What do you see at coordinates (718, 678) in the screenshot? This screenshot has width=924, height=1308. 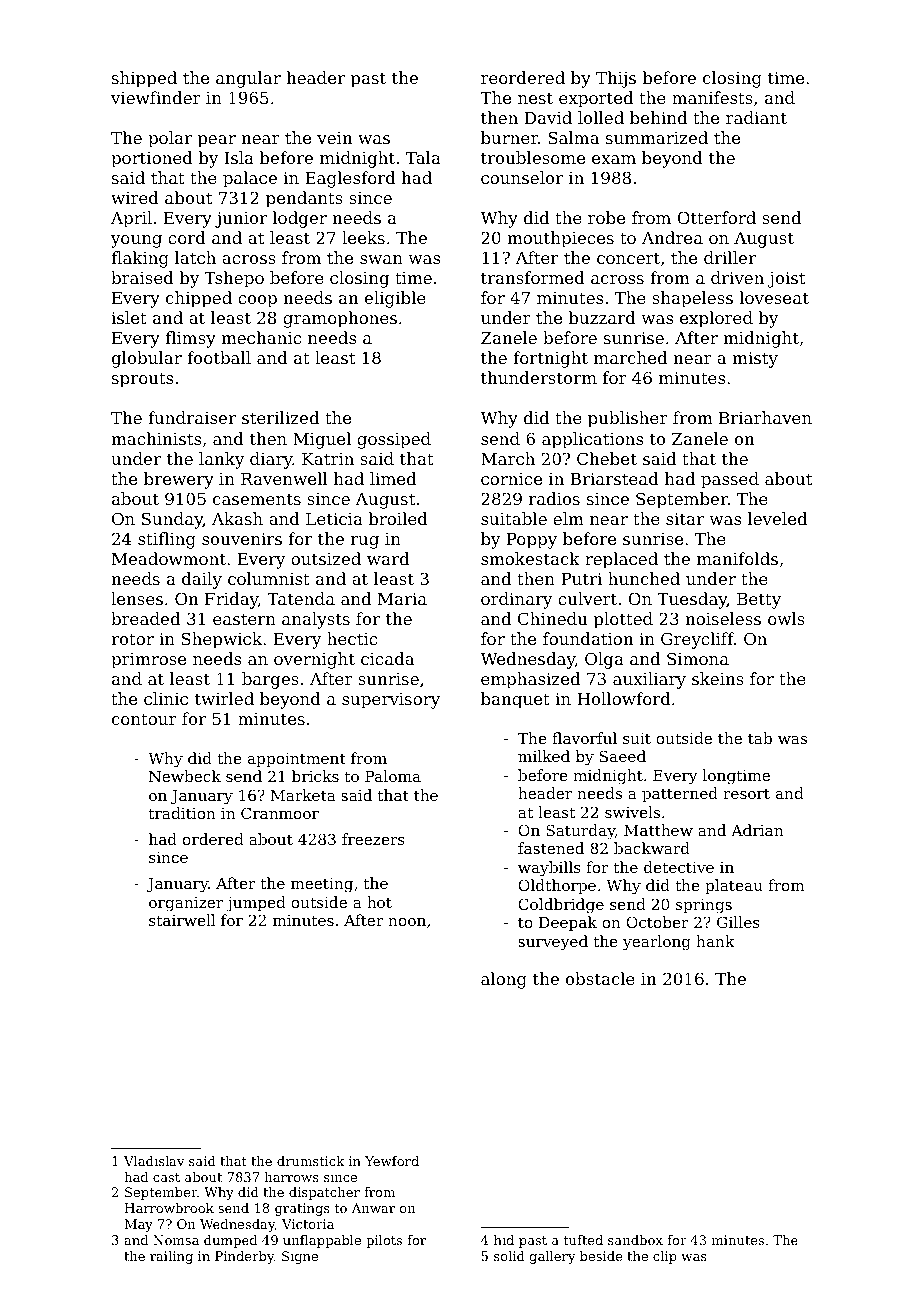 I see `skeins` at bounding box center [718, 678].
